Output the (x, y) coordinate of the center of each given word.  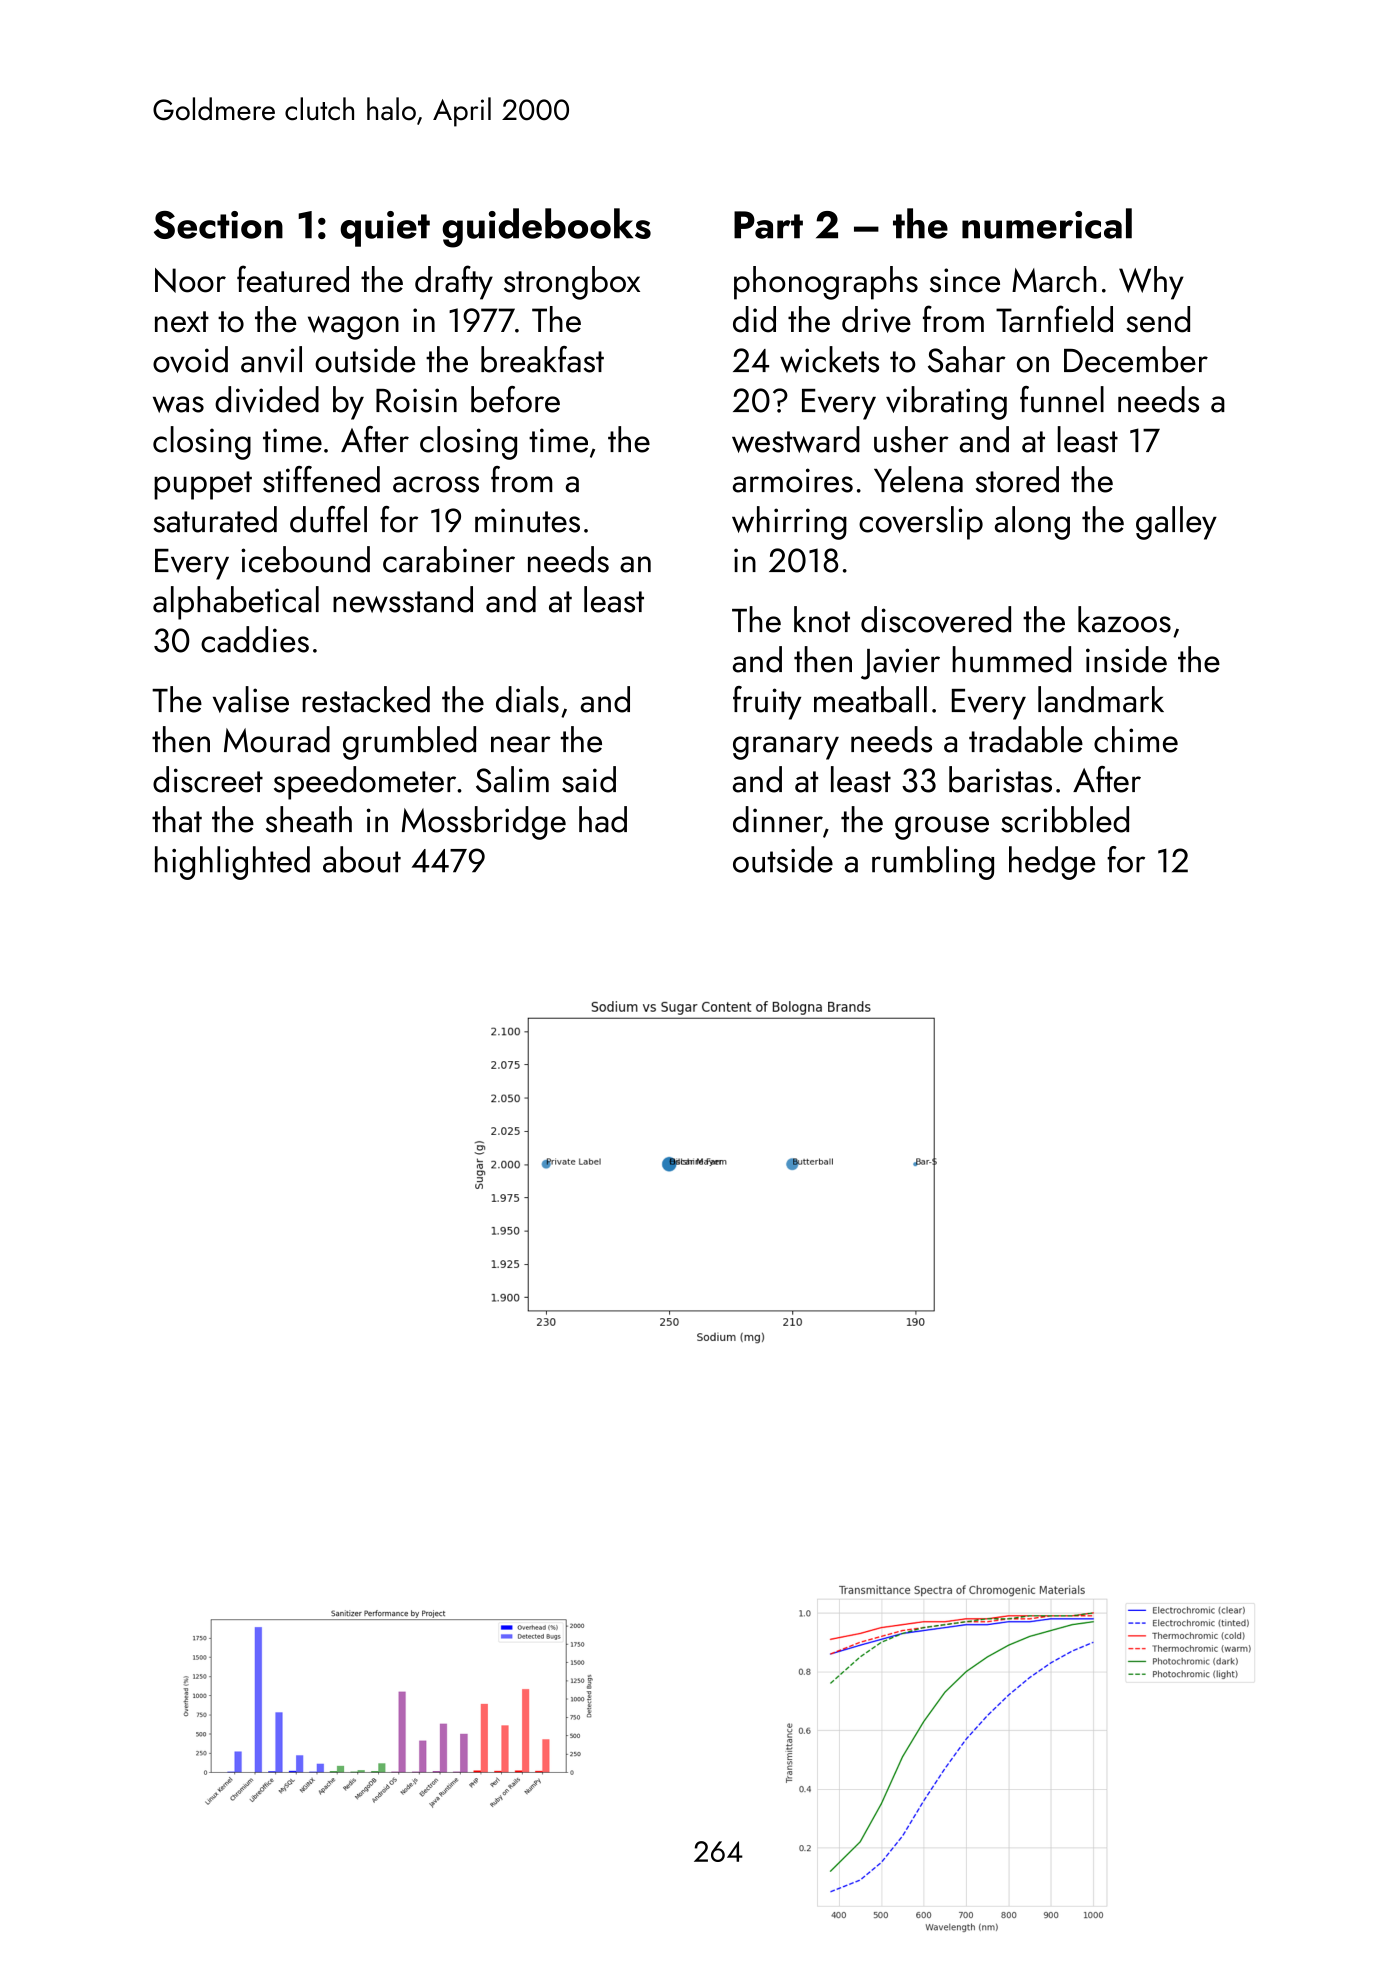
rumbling (933, 863)
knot (822, 619)
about (362, 859)
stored (1017, 479)
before (515, 399)
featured (293, 279)
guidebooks (546, 228)
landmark (1101, 699)
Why (1151, 283)
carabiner (449, 559)
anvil (271, 359)
